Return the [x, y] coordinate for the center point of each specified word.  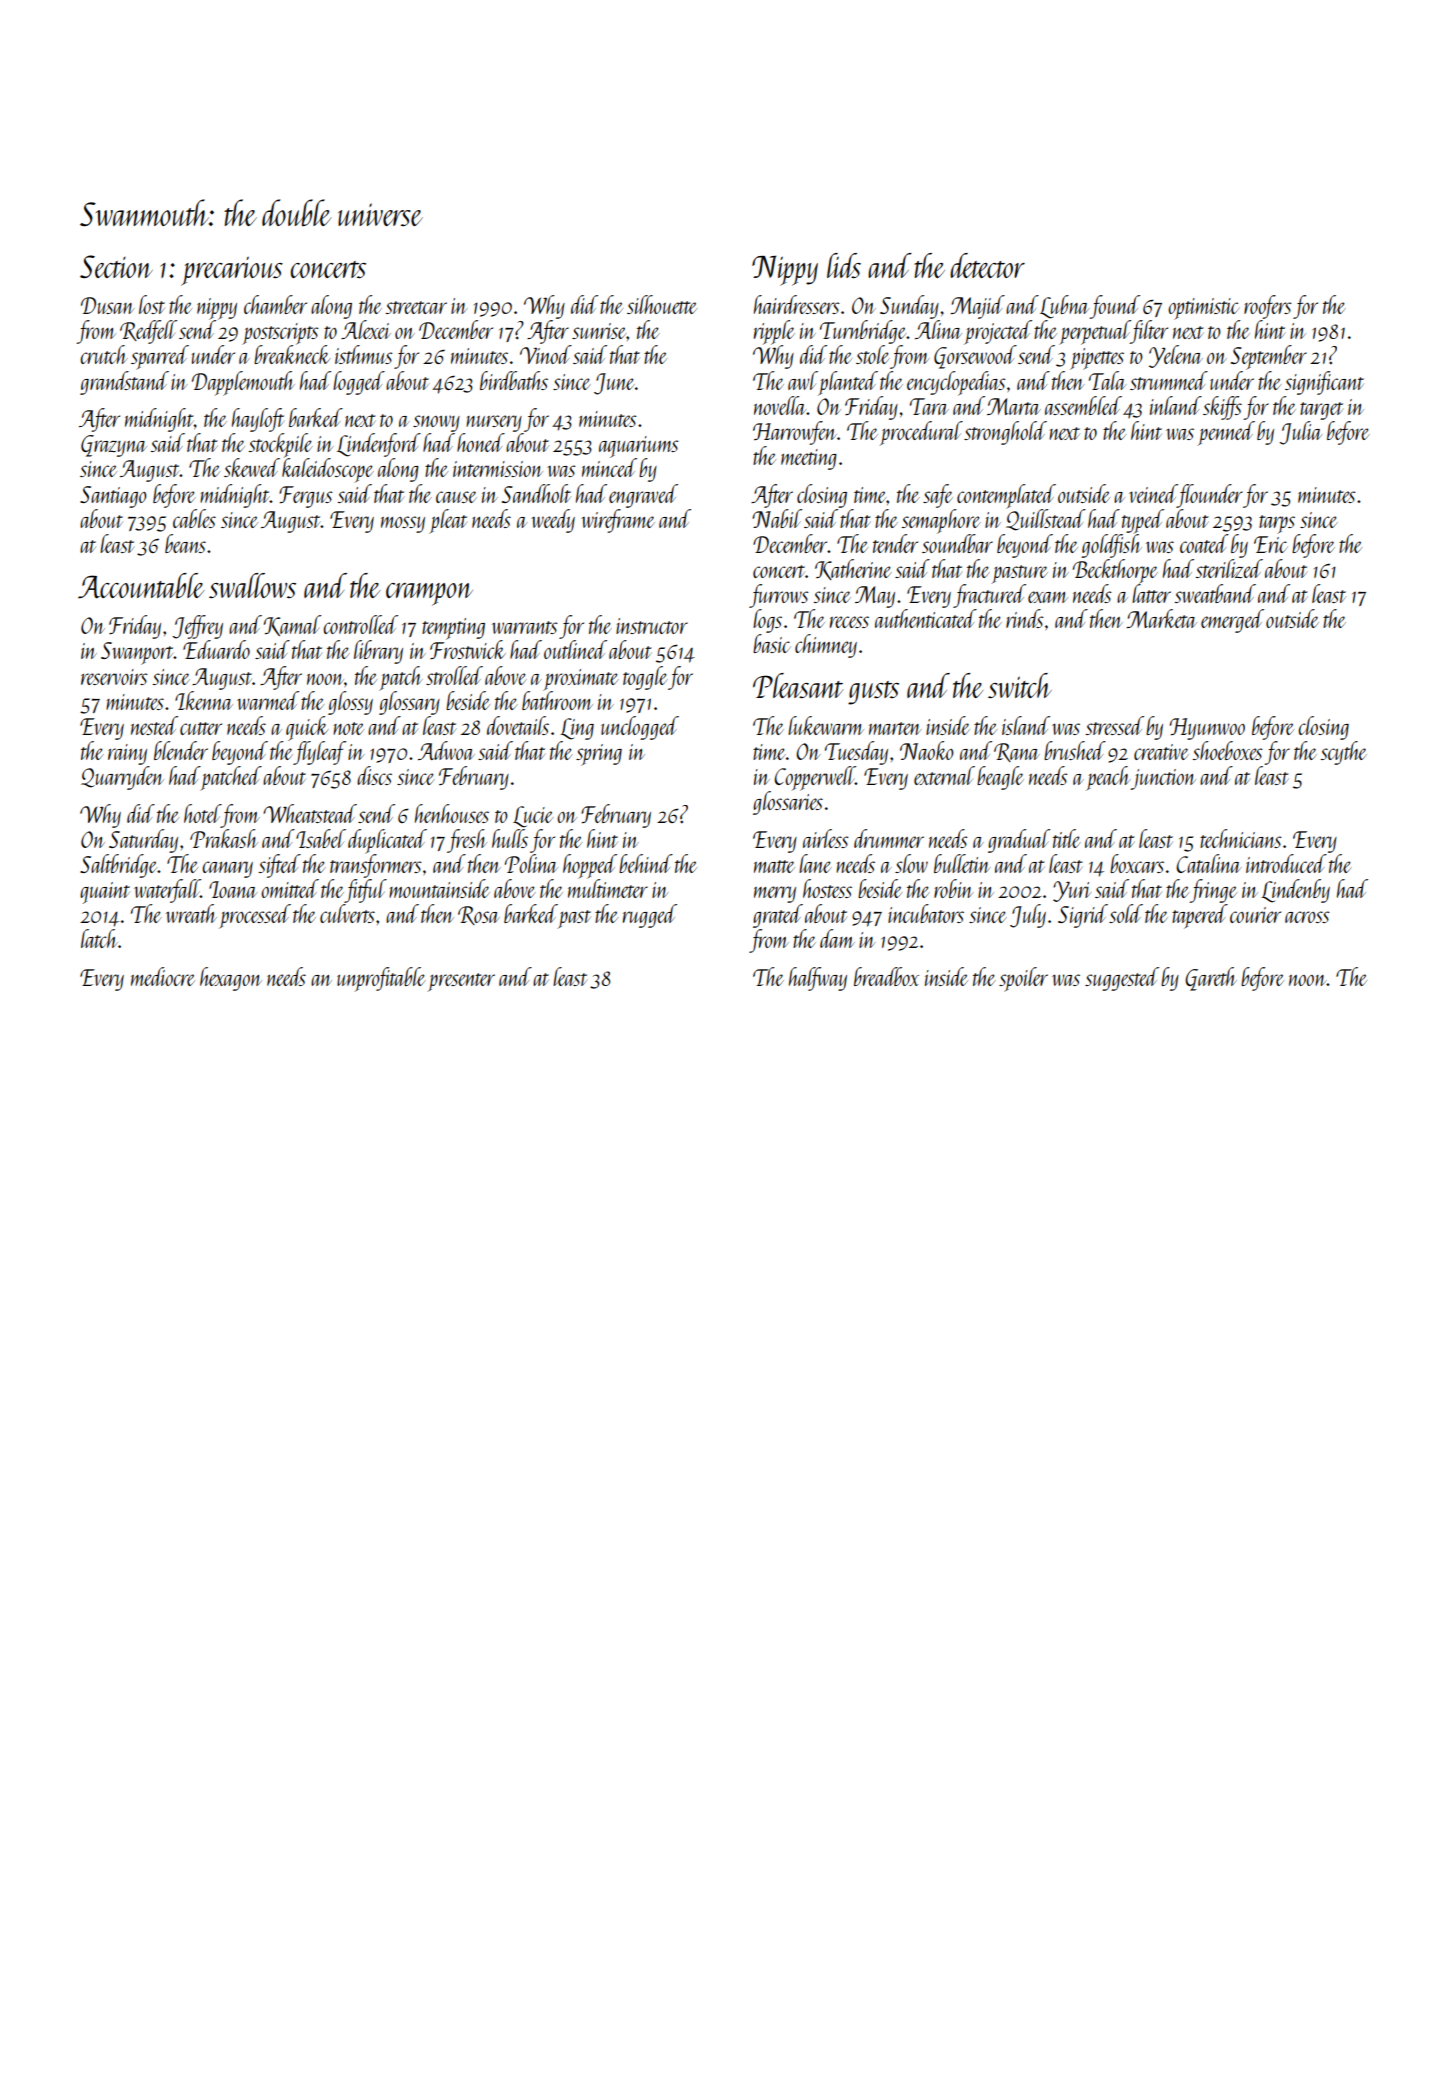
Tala [1107, 380]
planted [848, 383]
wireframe [618, 521]
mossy [403, 524]
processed [255, 916]
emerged [1232, 621]
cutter [201, 728]
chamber [275, 304]
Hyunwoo [1207, 729]
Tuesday [856, 753]
